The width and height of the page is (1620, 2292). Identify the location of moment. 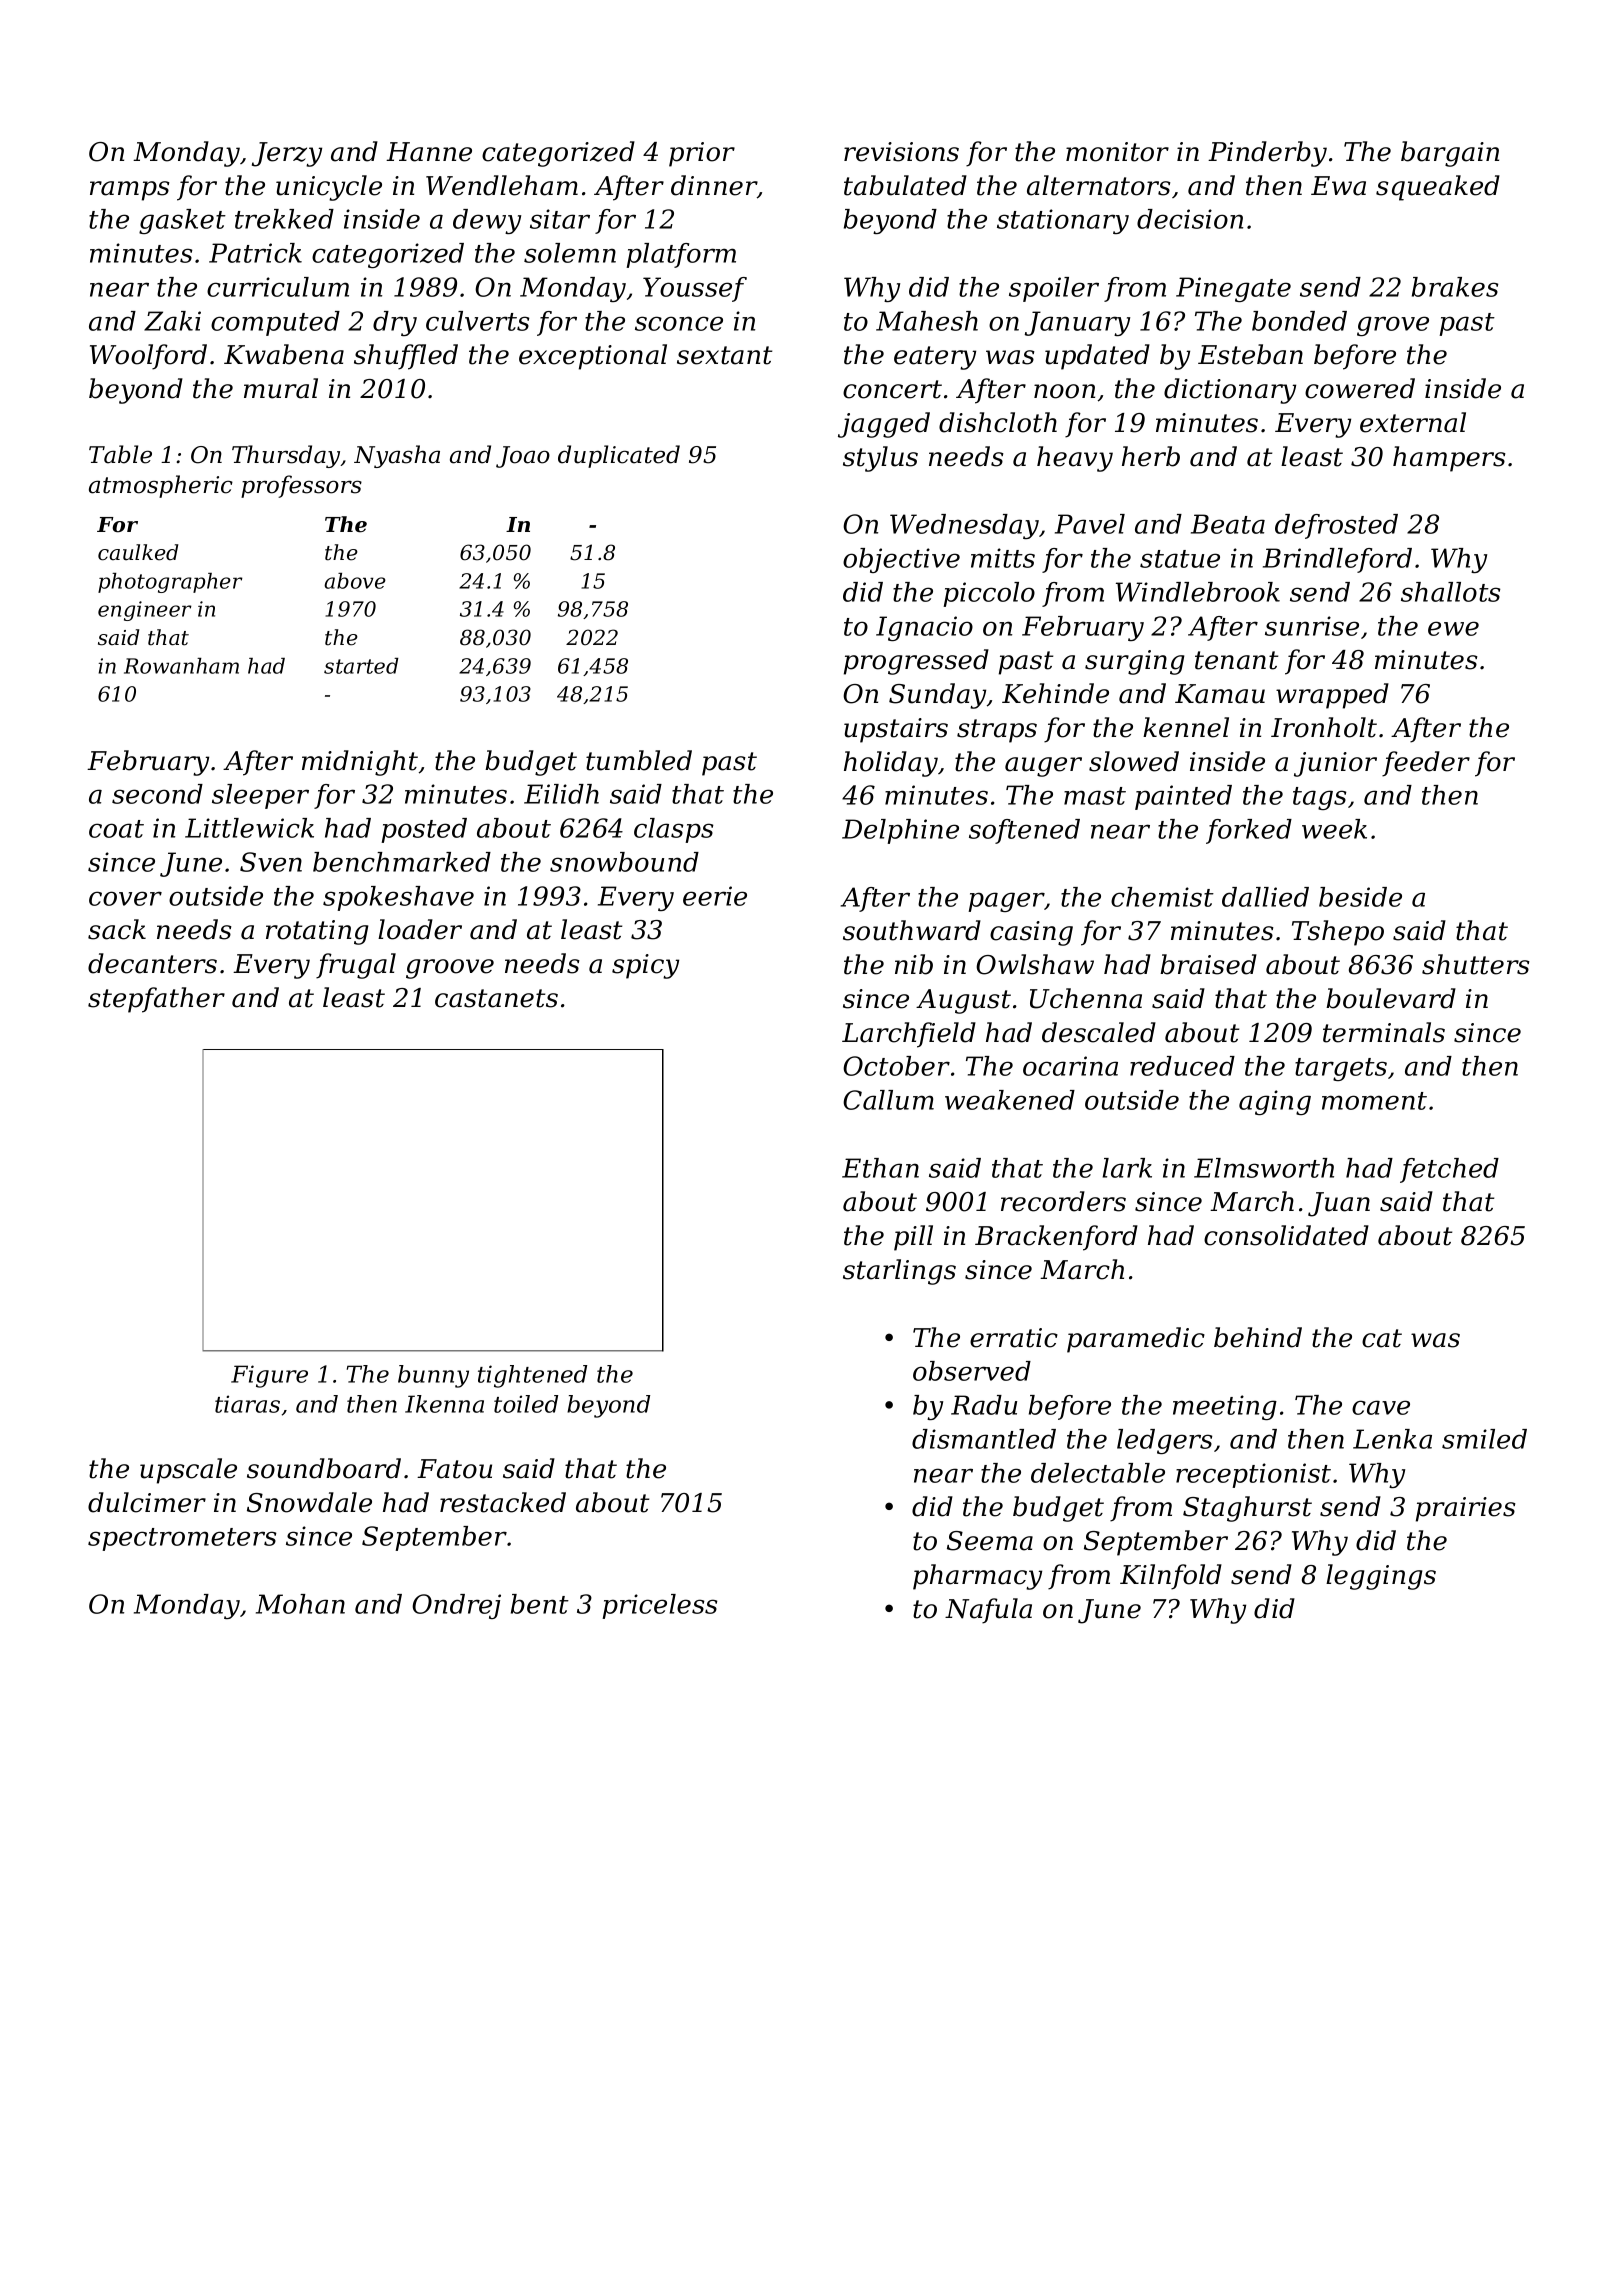
(1374, 1101).
